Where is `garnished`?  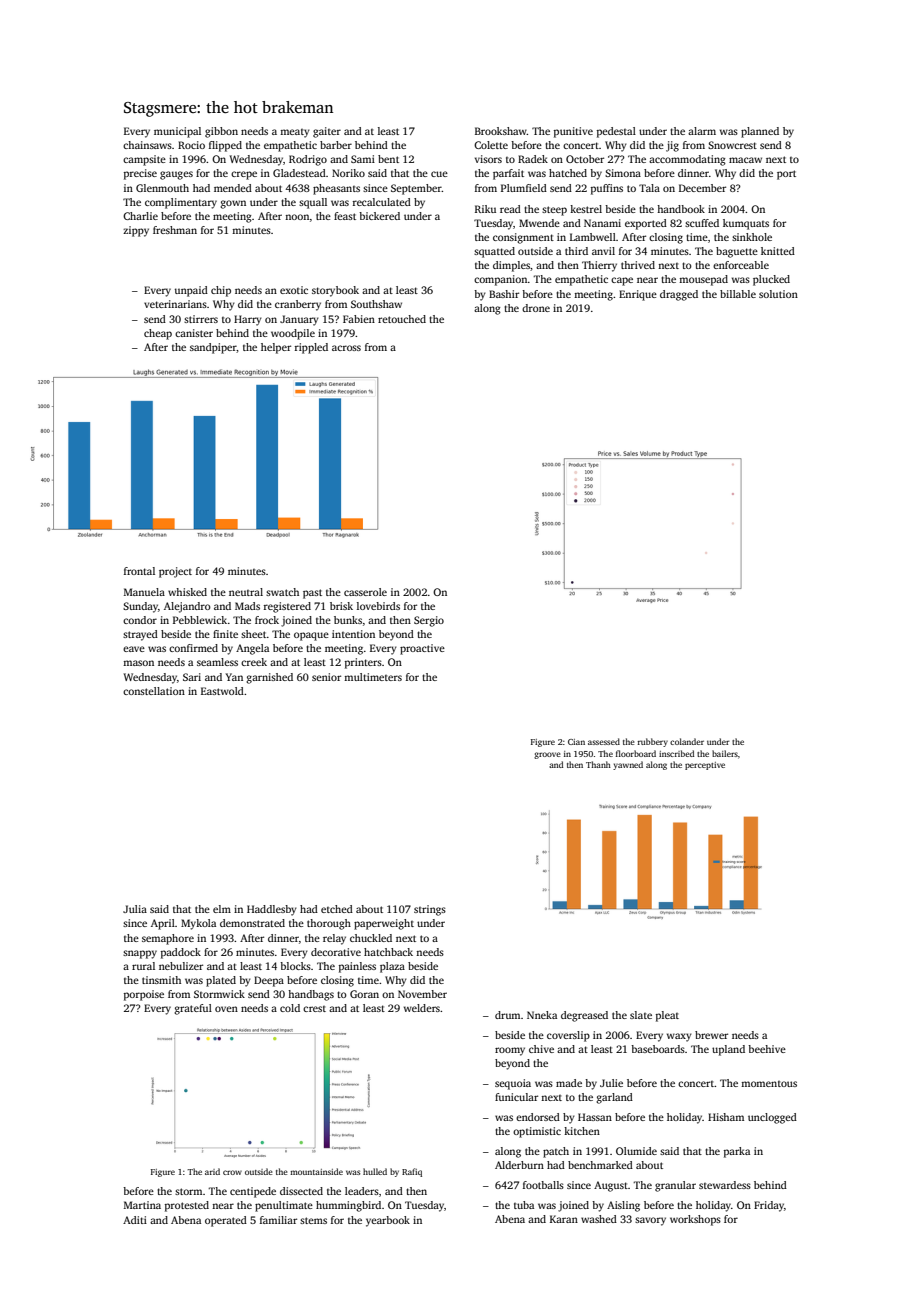
garnished is located at coordinates (269, 678).
